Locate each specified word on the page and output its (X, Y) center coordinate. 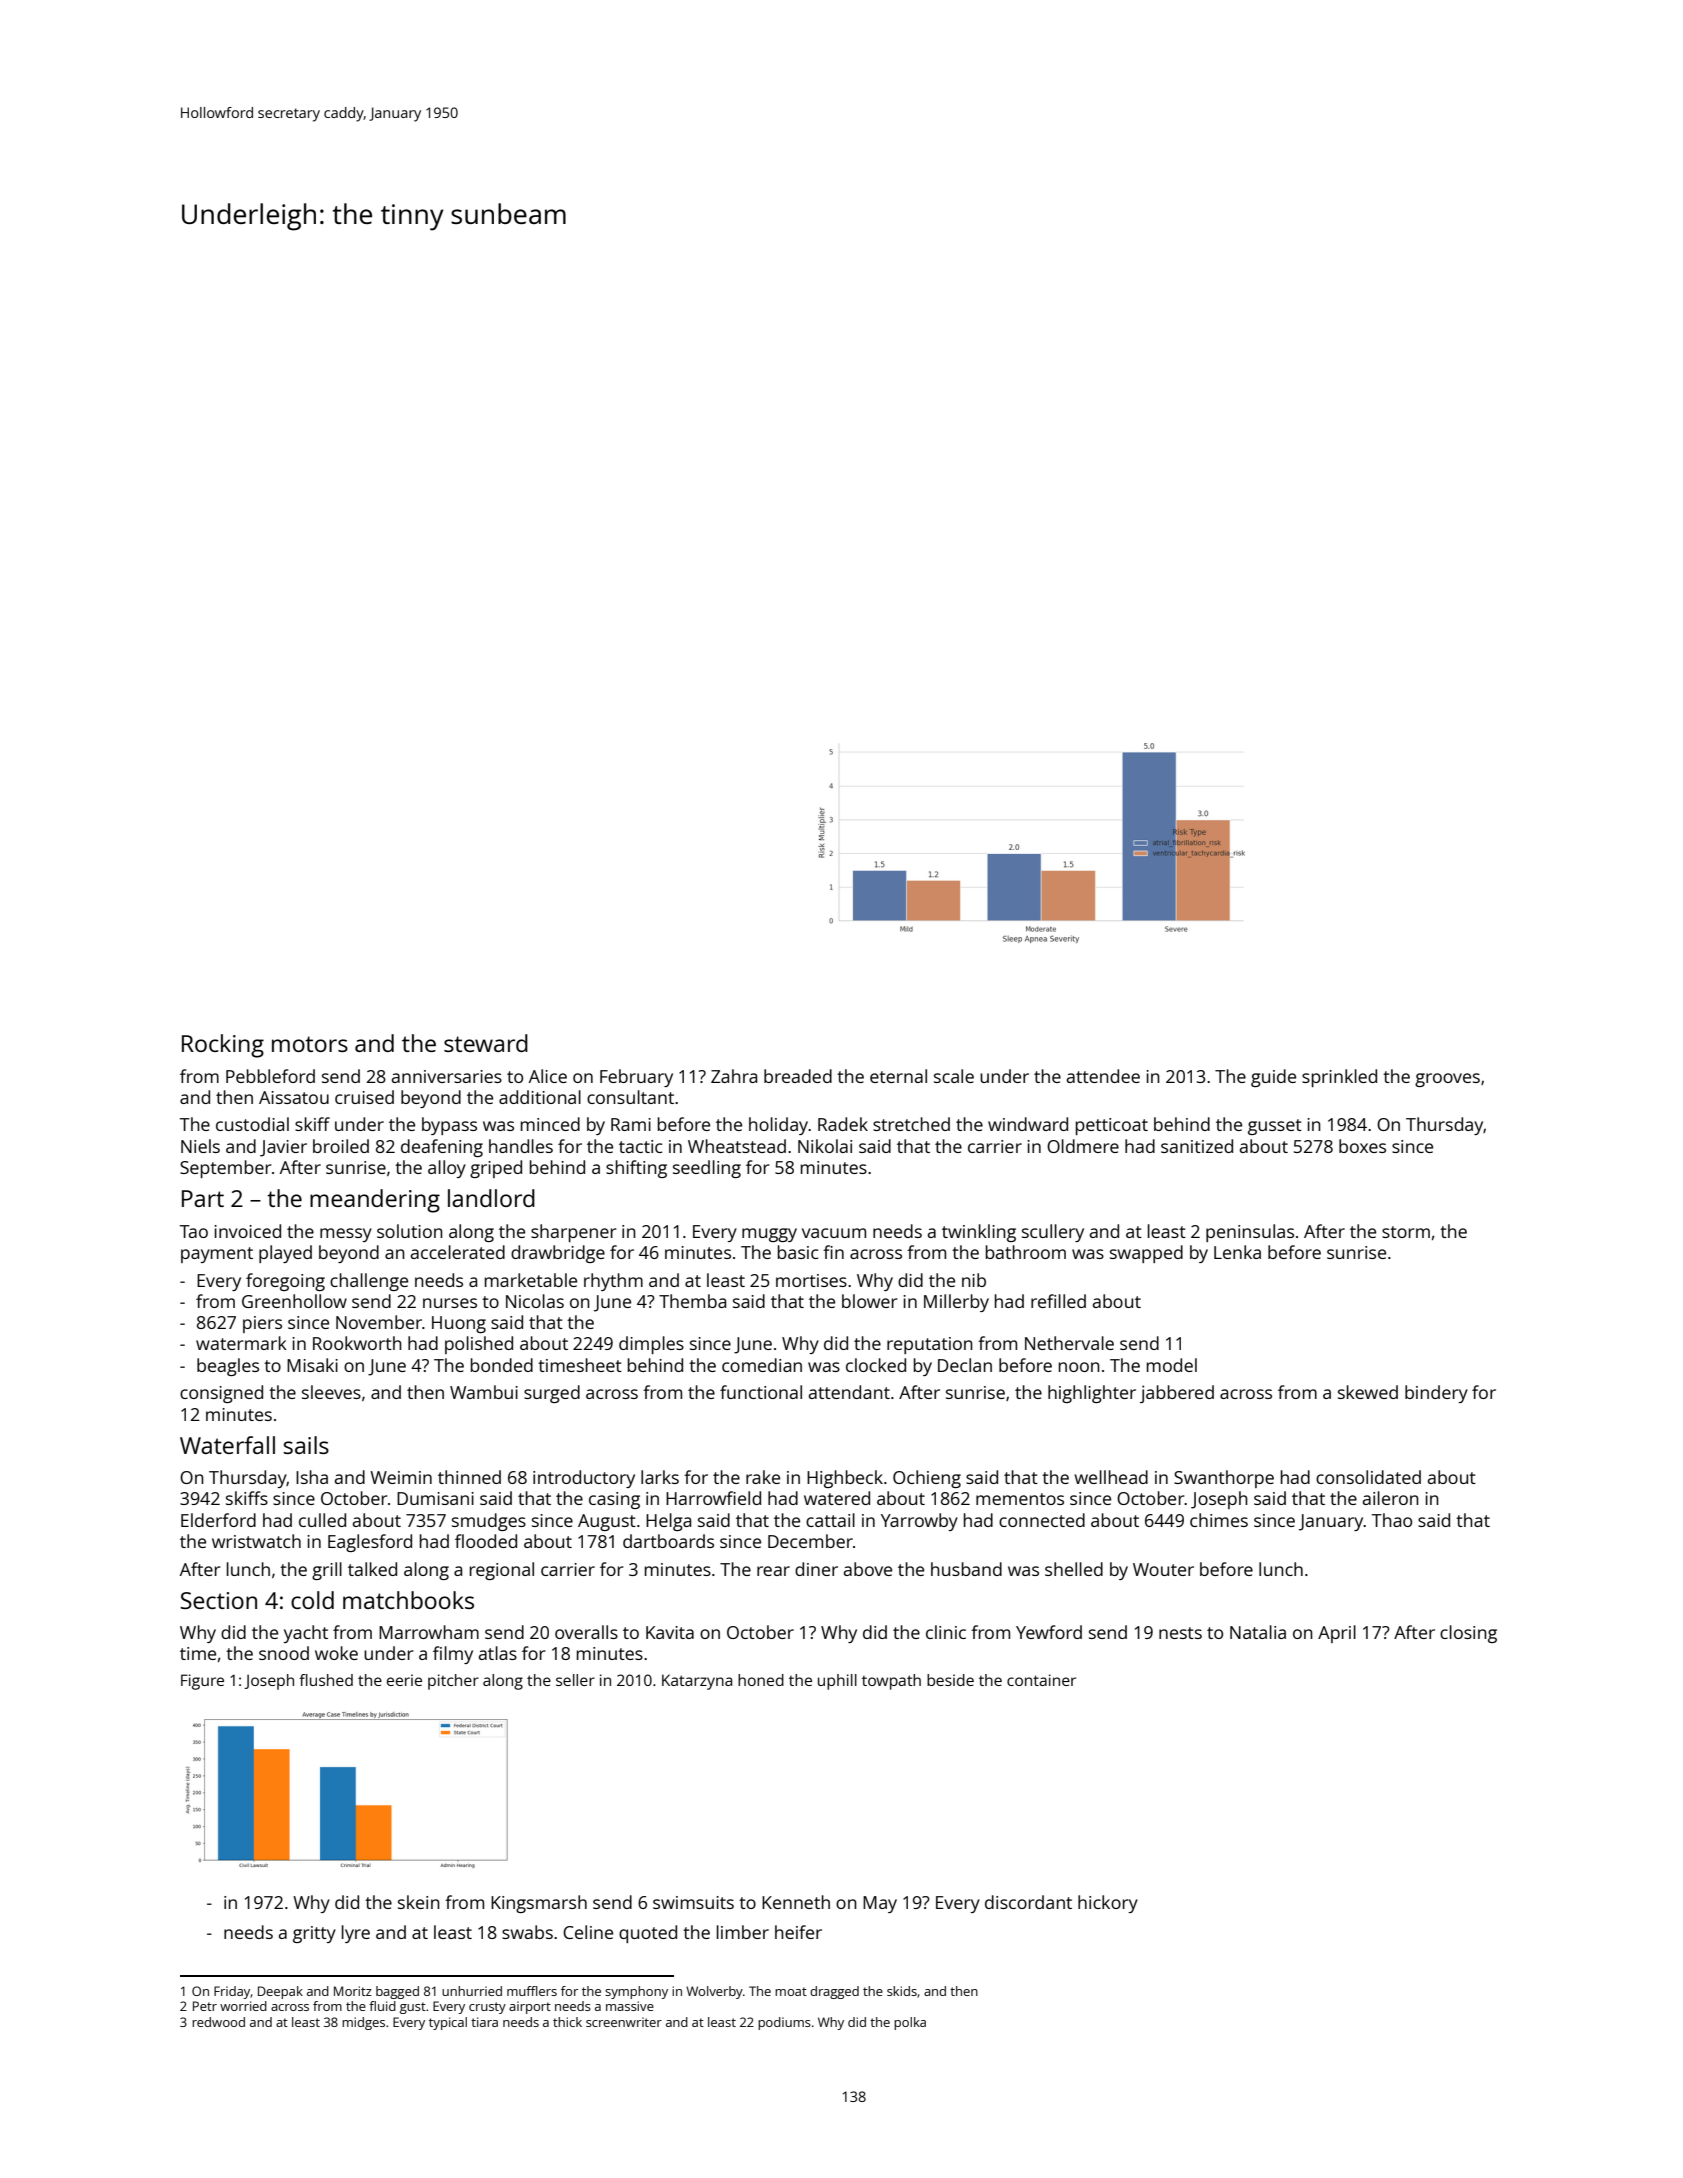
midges (363, 2023)
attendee (1103, 1076)
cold (312, 1600)
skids (902, 1991)
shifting (636, 1169)
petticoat (1112, 1126)
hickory (1108, 1904)
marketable (531, 1280)
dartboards (668, 1541)
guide (1273, 1078)
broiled (341, 1146)
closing (1468, 1634)
